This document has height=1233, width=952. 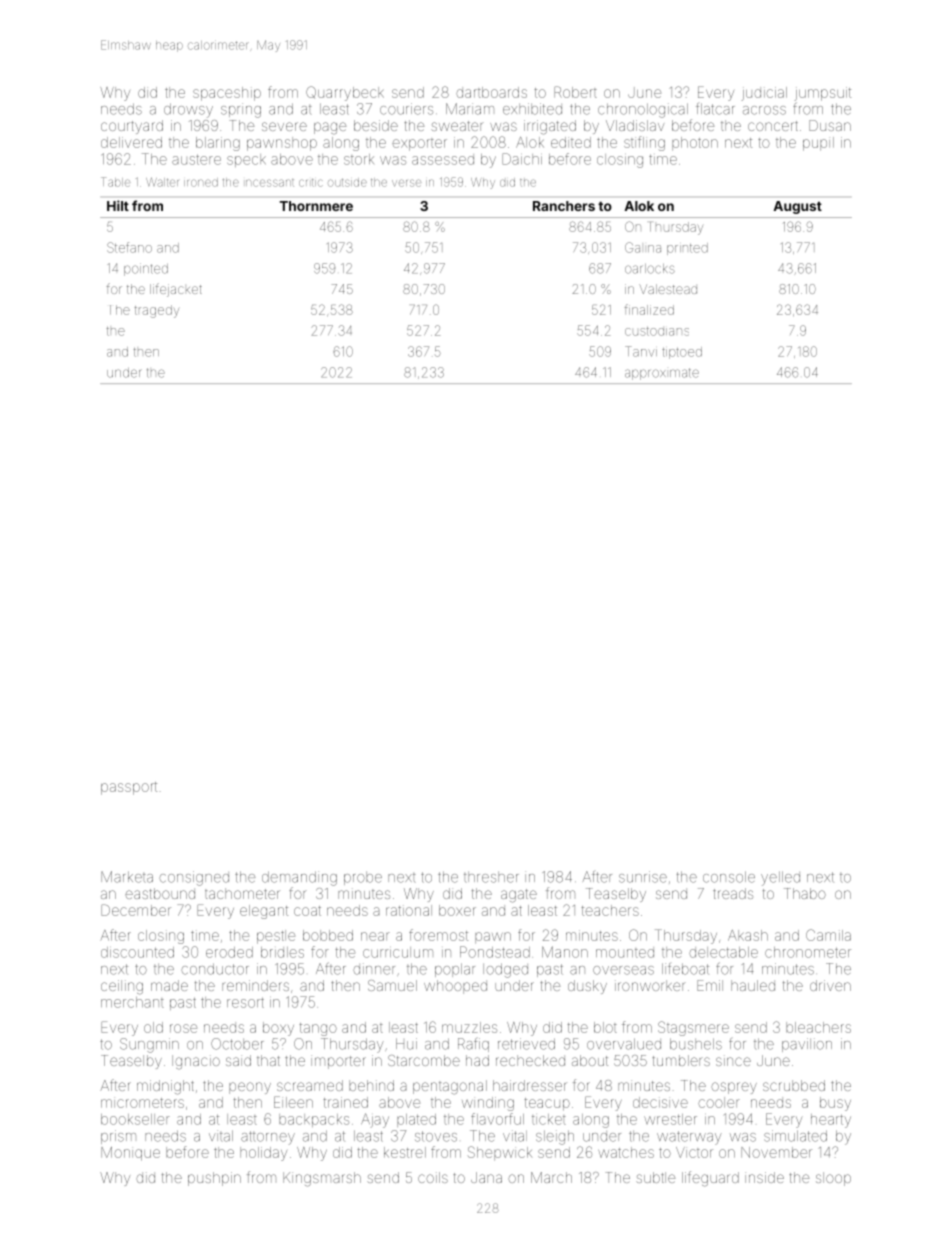 What do you see at coordinates (831, 1121) in the document?
I see `hearty` at bounding box center [831, 1121].
